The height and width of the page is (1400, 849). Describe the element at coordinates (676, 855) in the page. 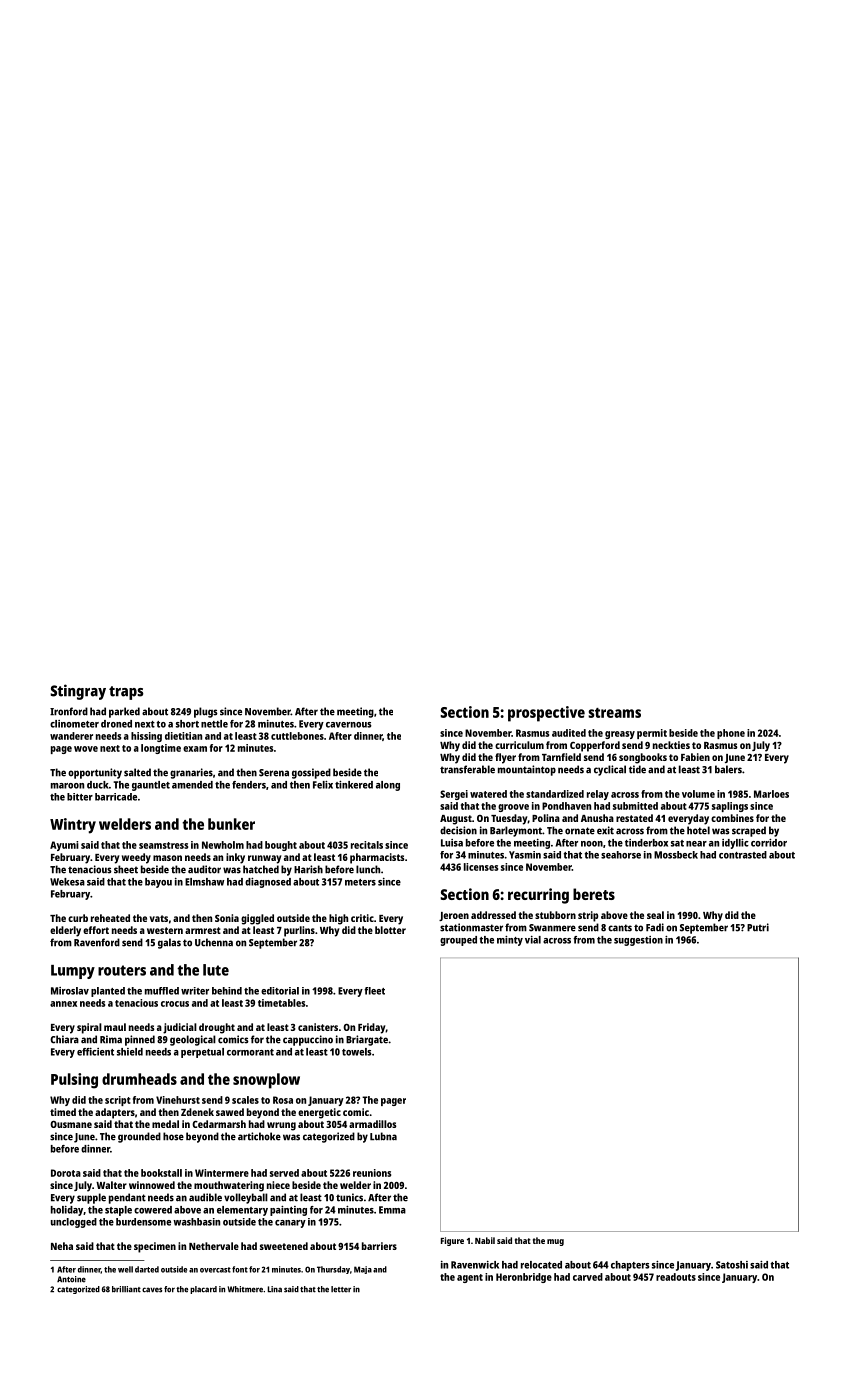

I see `Mossbeck` at that location.
